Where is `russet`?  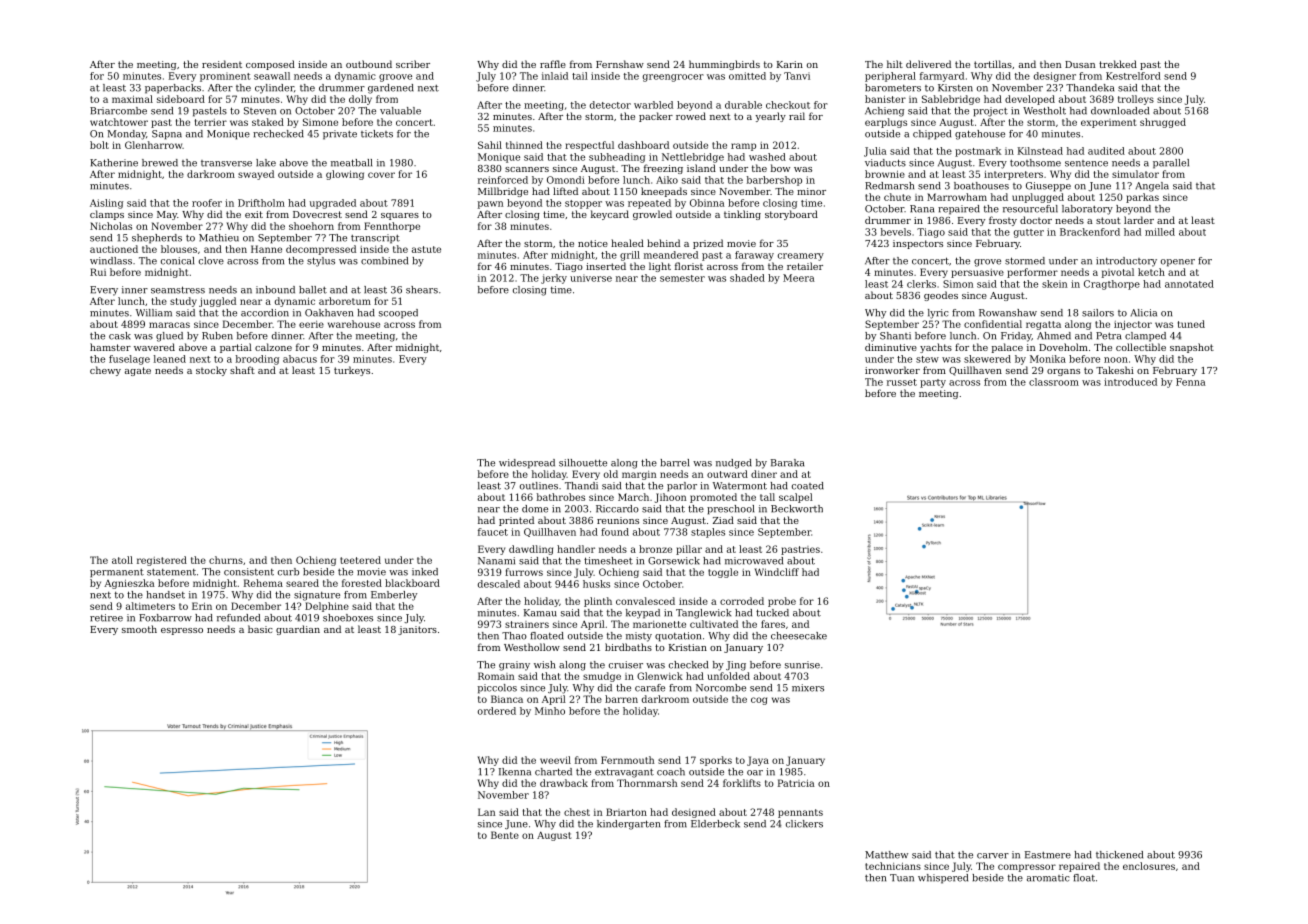
russet is located at coordinates (902, 382).
